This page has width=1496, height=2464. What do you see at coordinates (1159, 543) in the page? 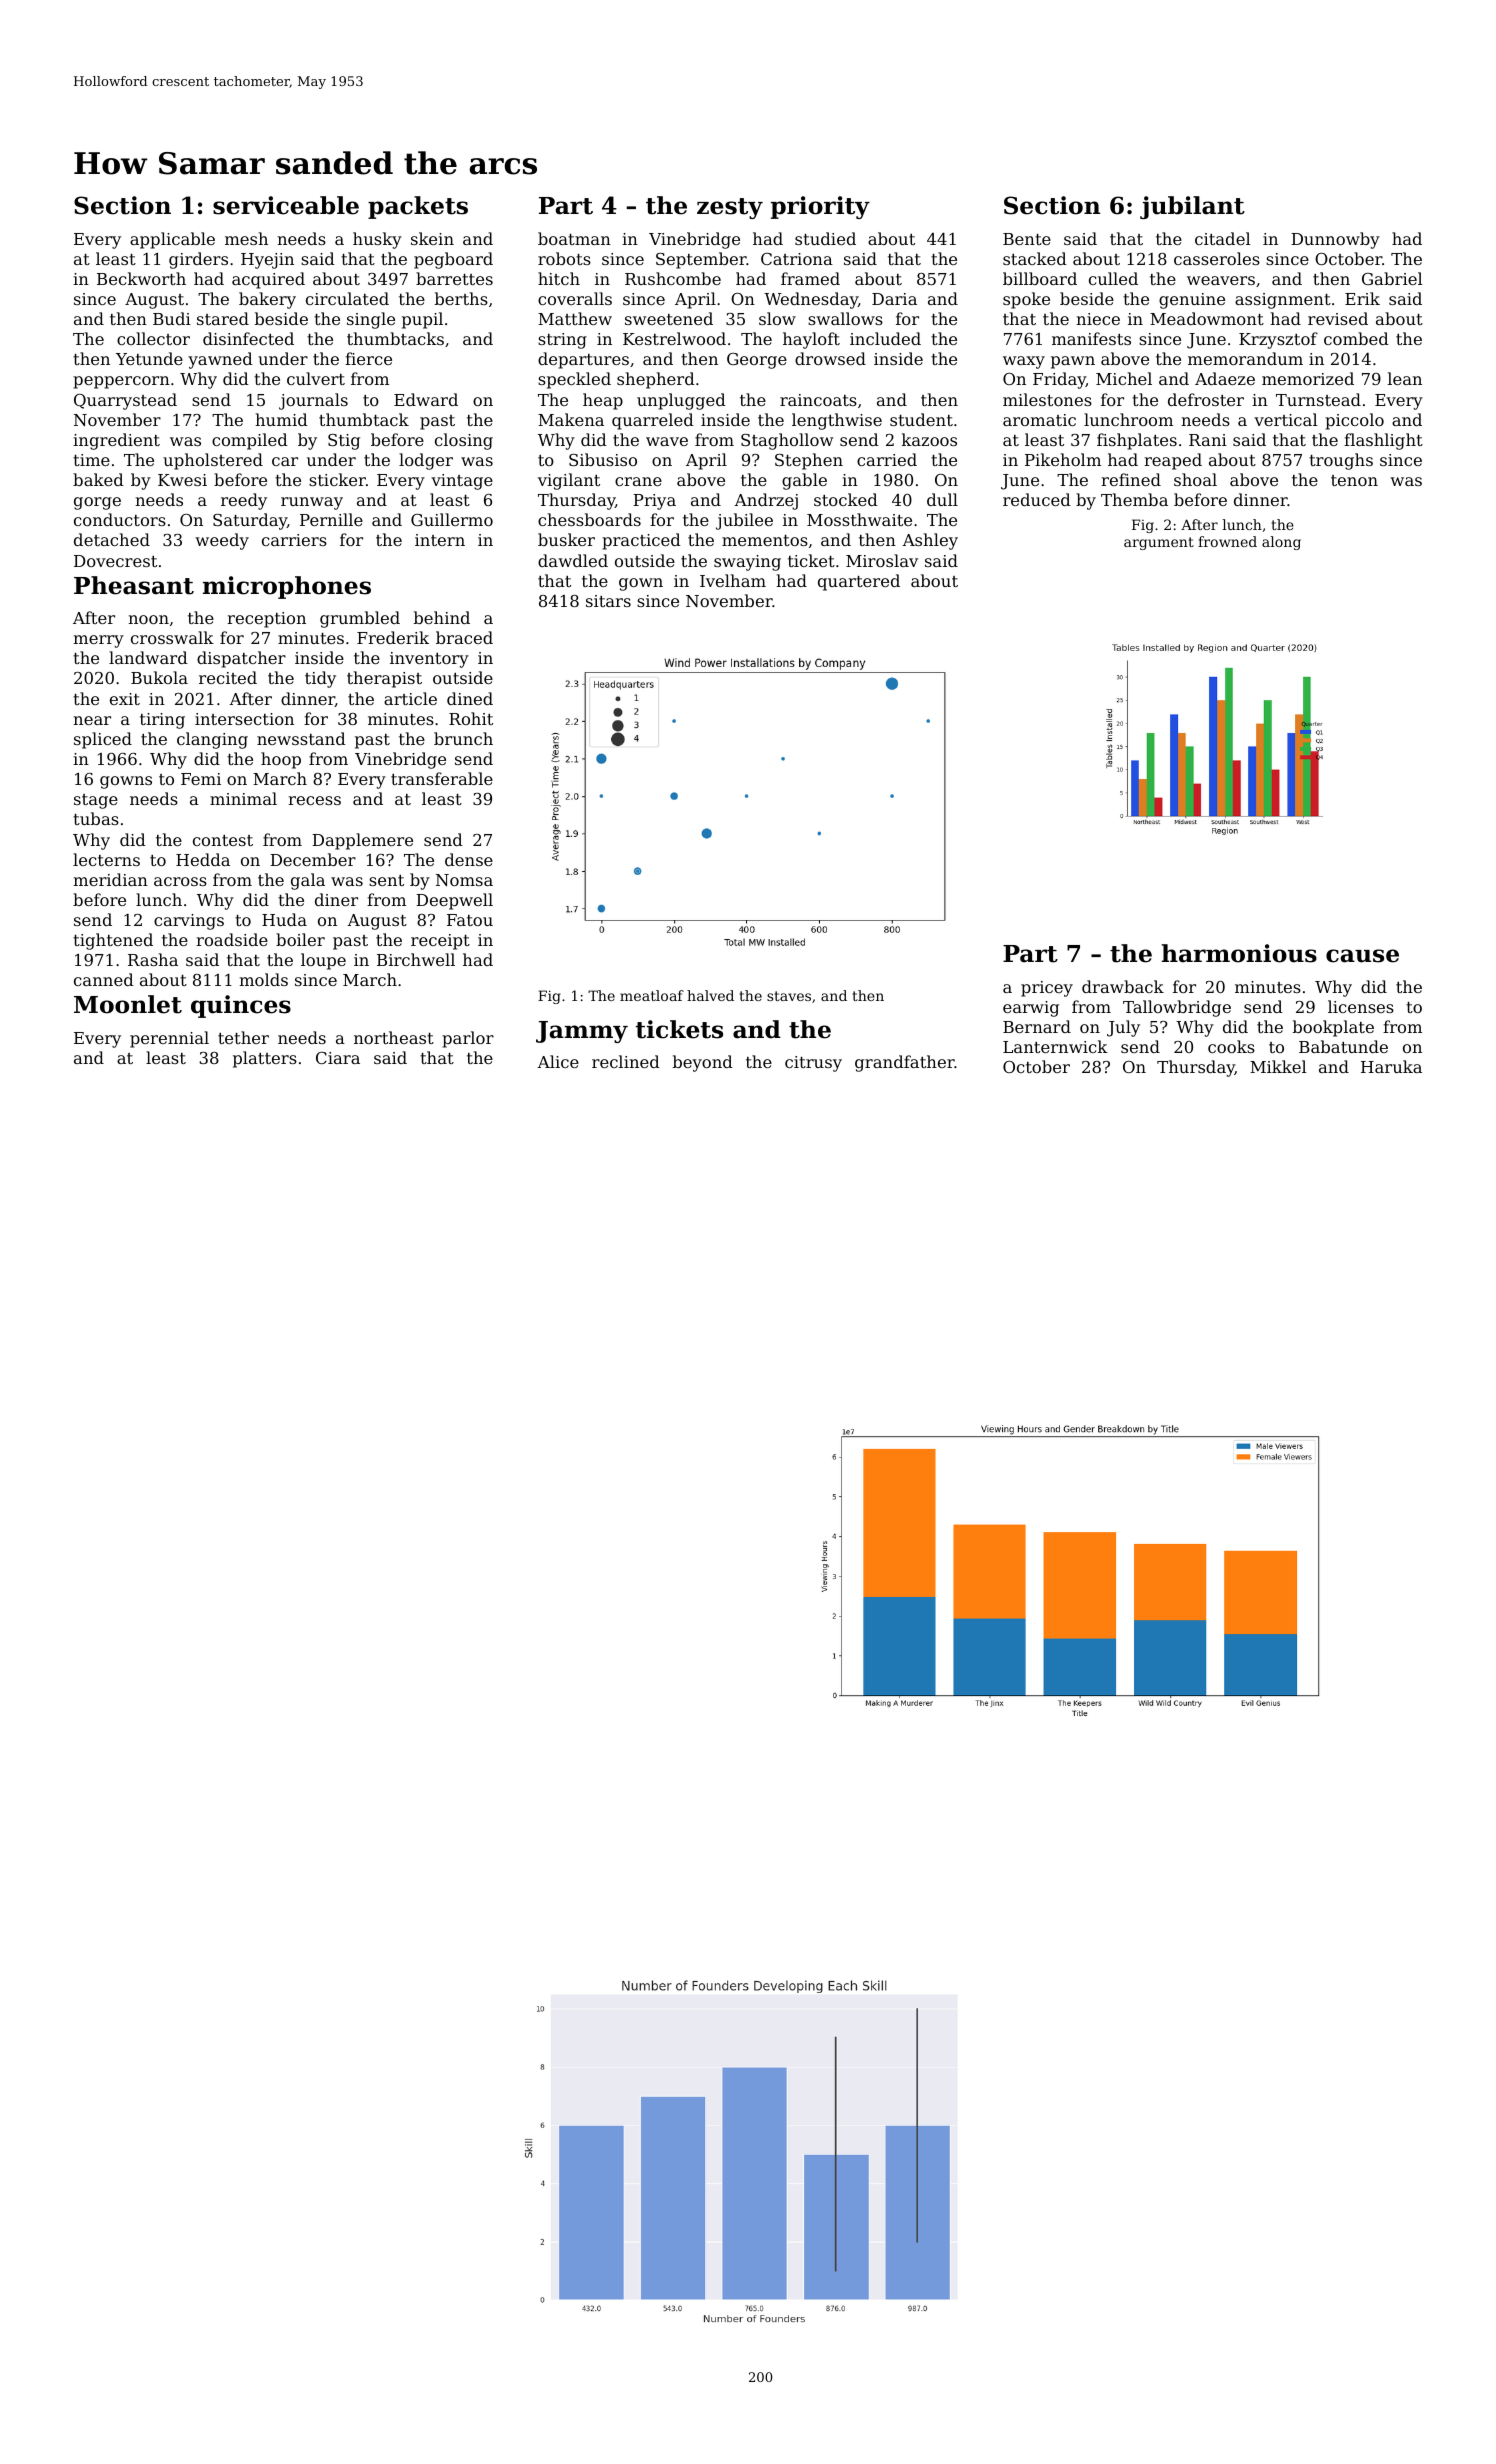
I see `argument` at bounding box center [1159, 543].
